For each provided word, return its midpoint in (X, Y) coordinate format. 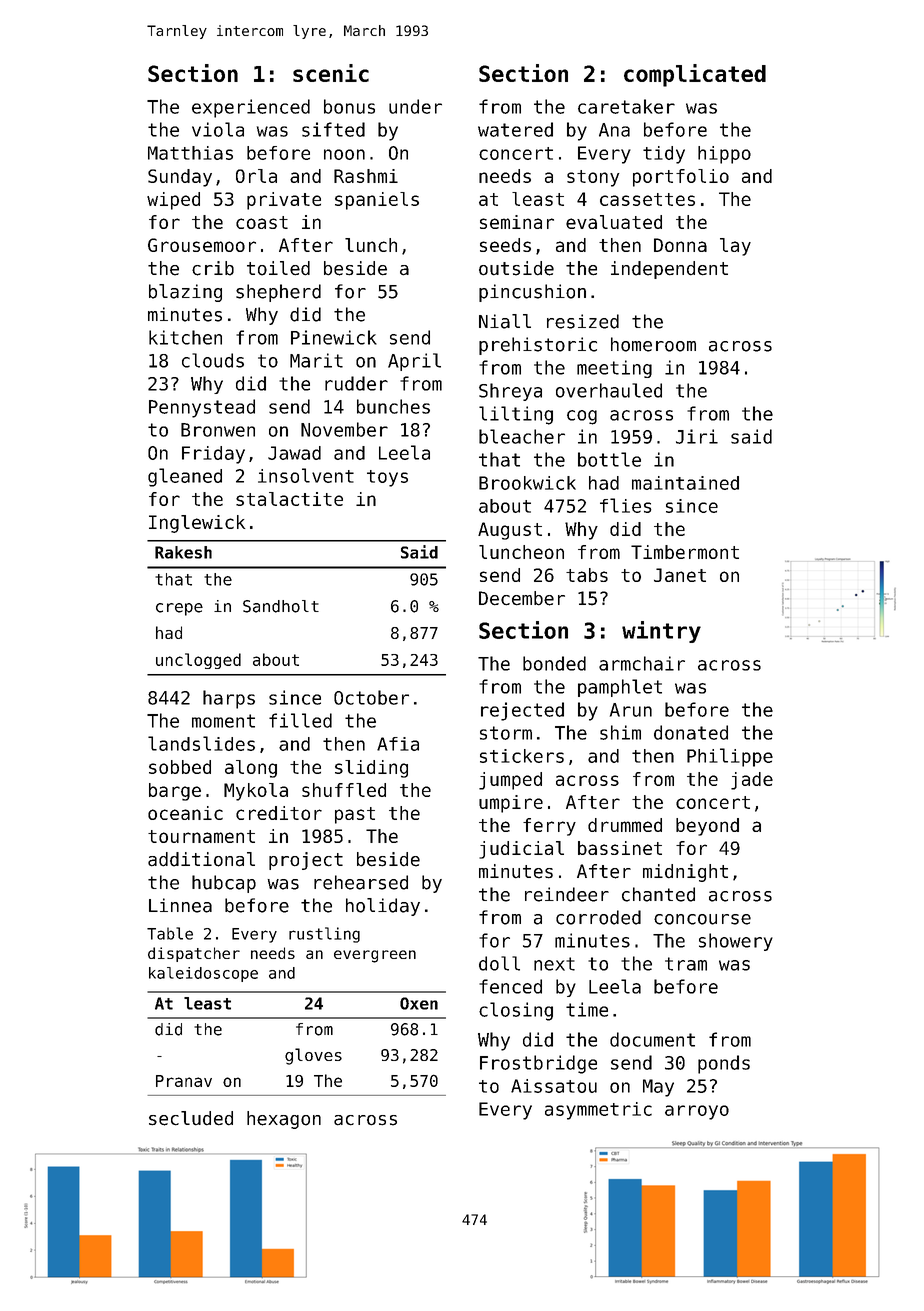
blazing (185, 293)
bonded (554, 663)
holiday (383, 907)
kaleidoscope (203, 974)
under (415, 106)
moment (223, 721)
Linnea (180, 905)
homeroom (653, 344)
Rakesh (183, 552)
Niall (505, 321)
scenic (331, 73)
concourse (702, 919)
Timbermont (685, 552)
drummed (625, 825)
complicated (695, 75)
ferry (549, 827)
